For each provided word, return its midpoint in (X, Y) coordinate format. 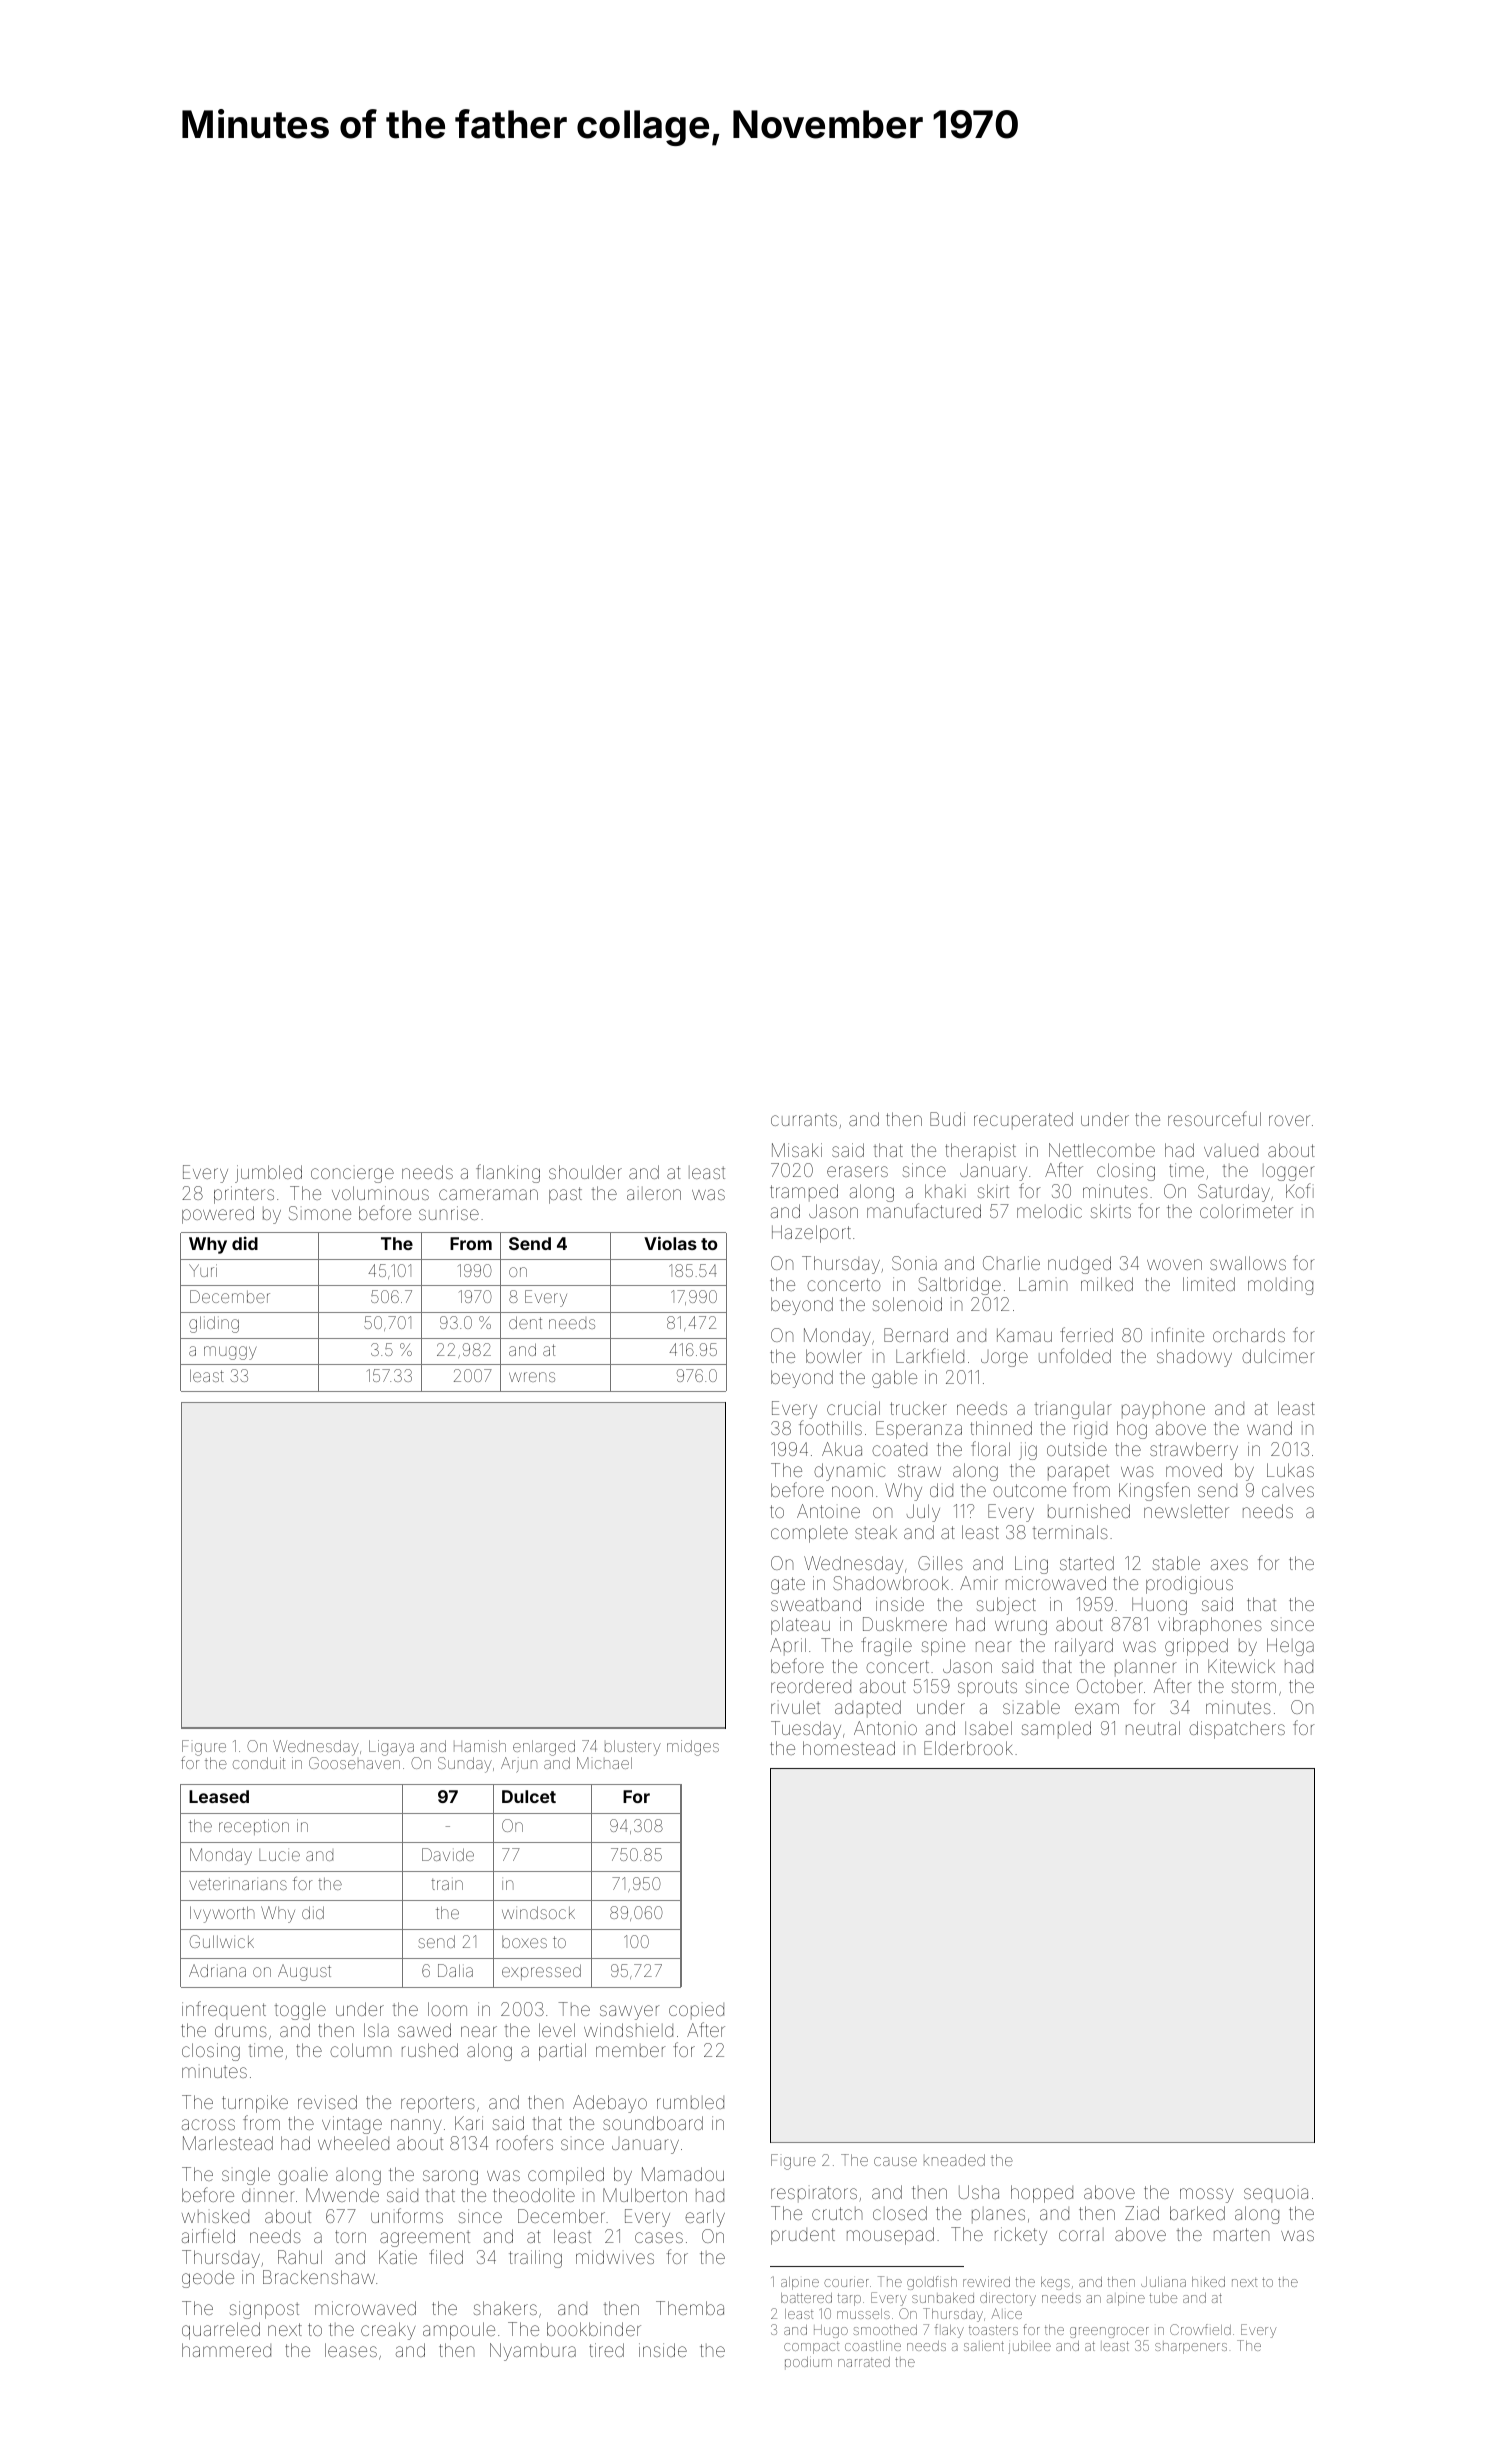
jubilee (1029, 2347)
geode (208, 2279)
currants (804, 1120)
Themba (690, 2308)
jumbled (268, 1174)
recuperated (1023, 1120)
